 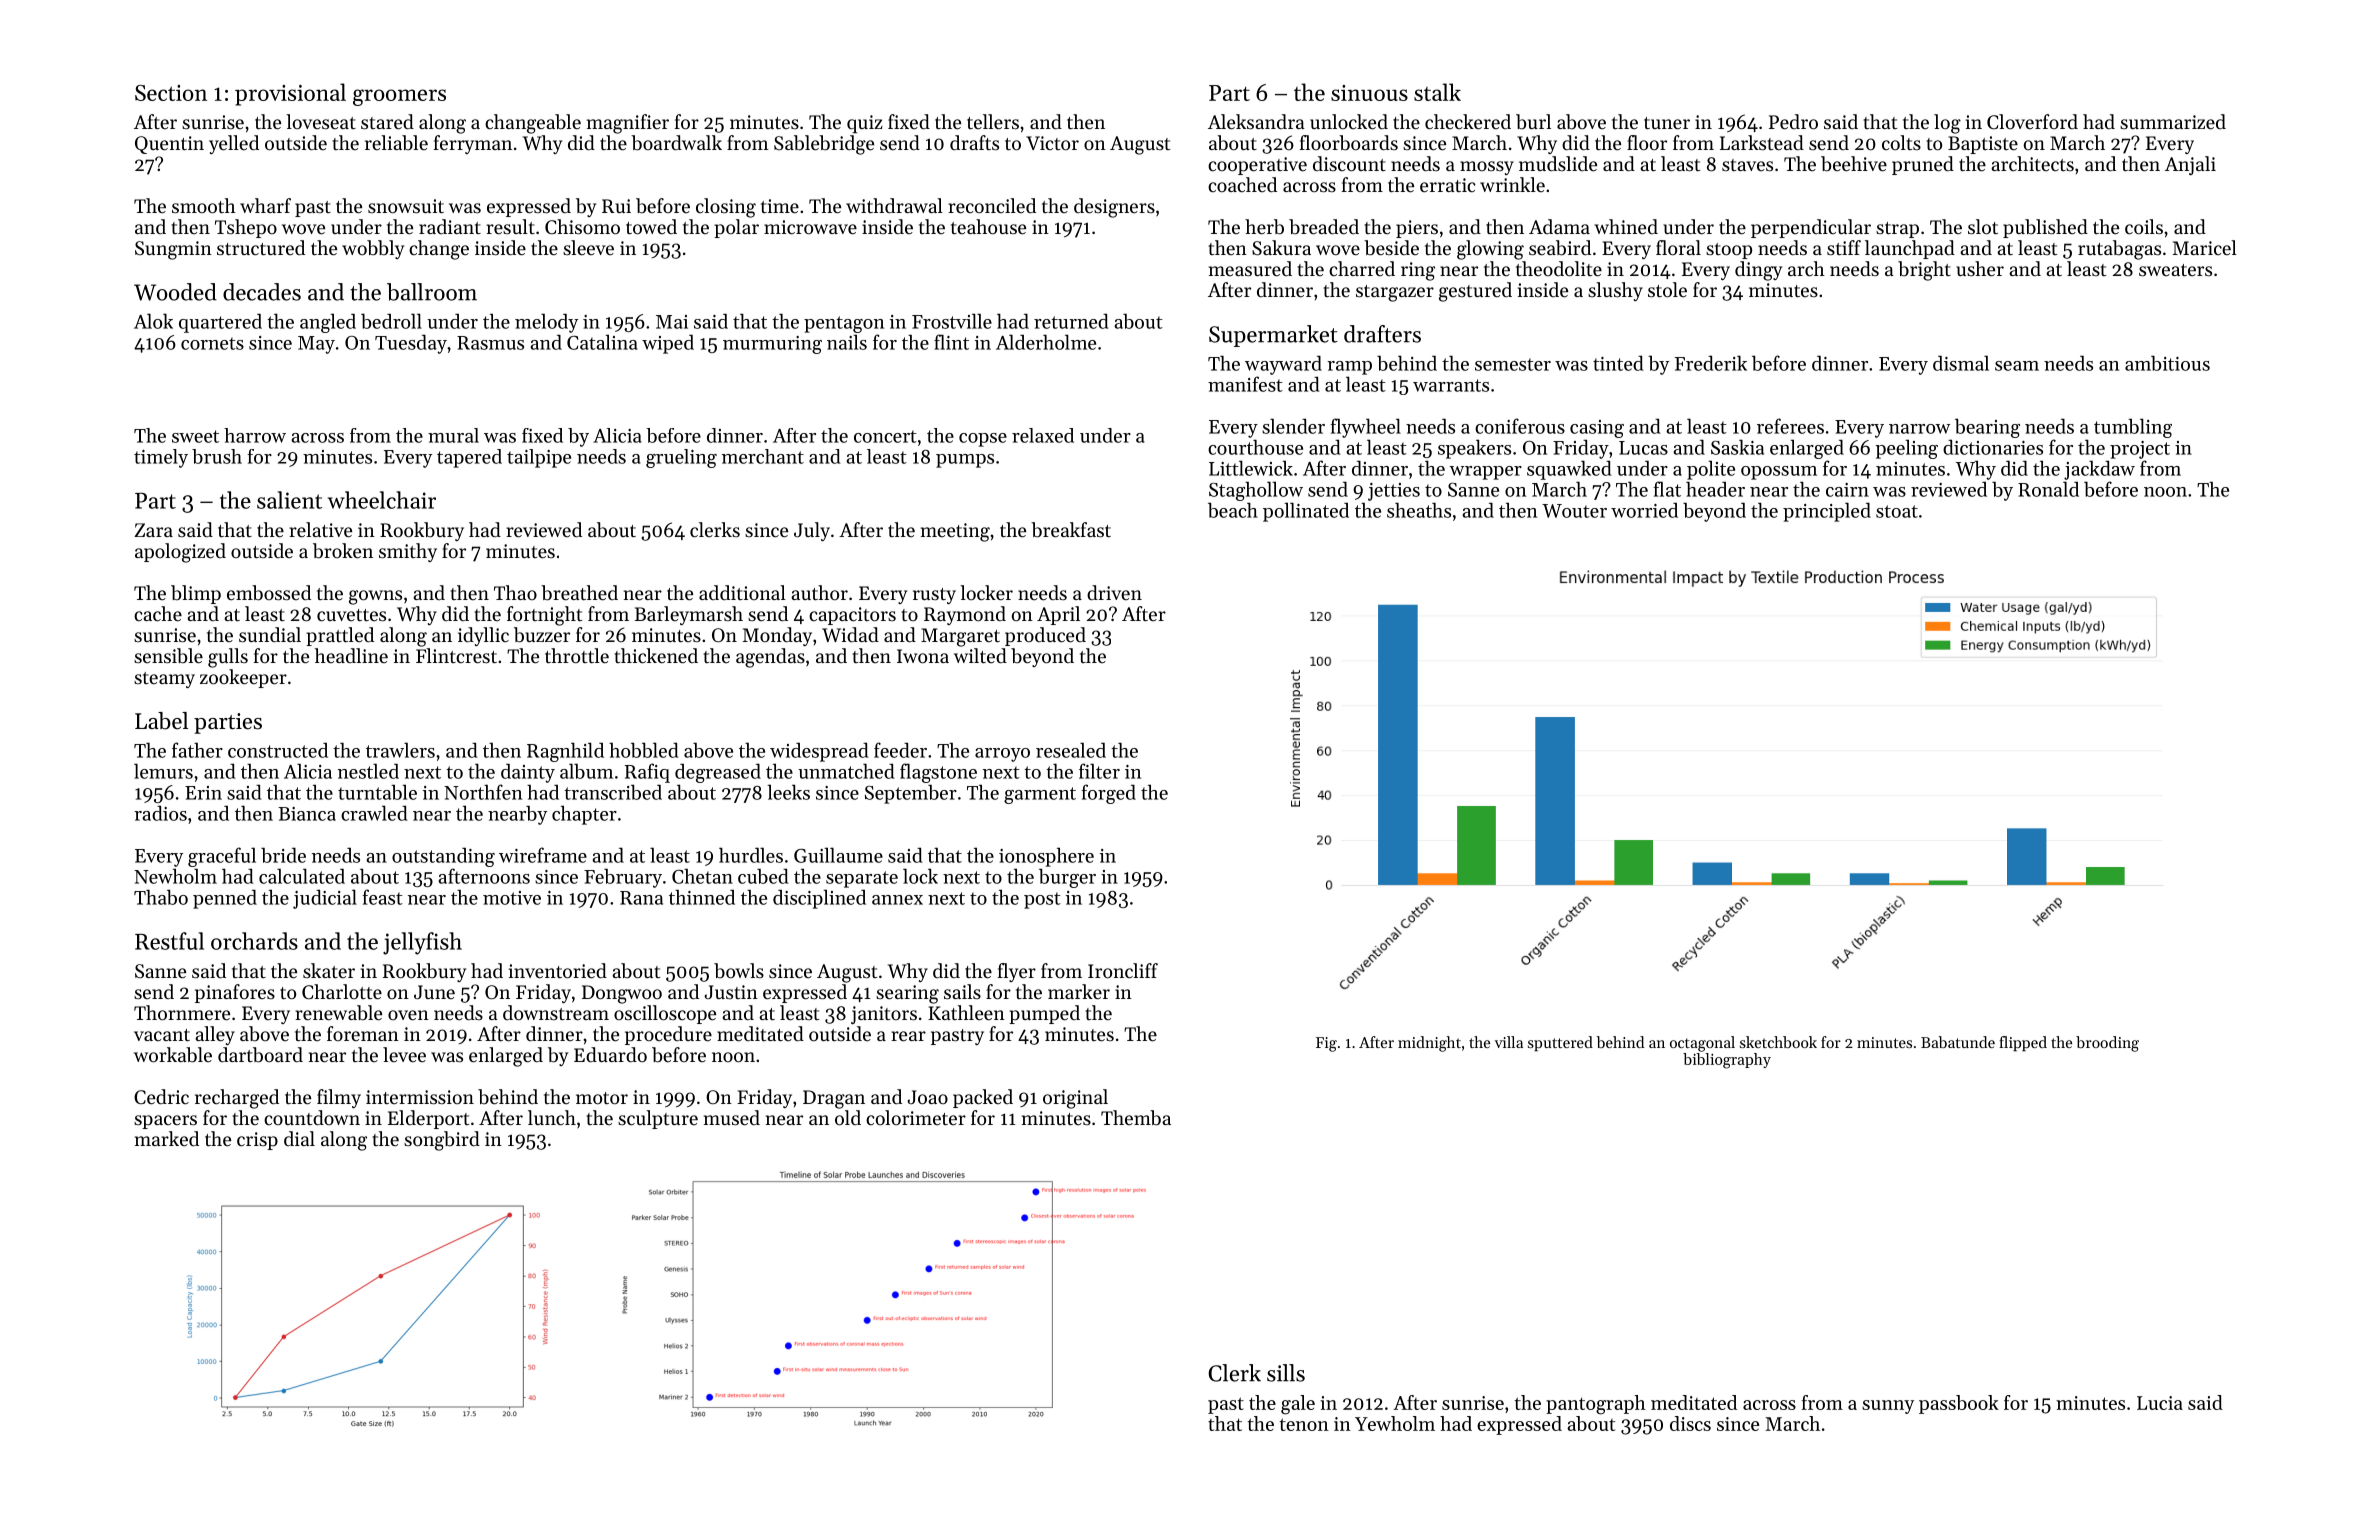 I want to click on wharf, so click(x=265, y=205).
